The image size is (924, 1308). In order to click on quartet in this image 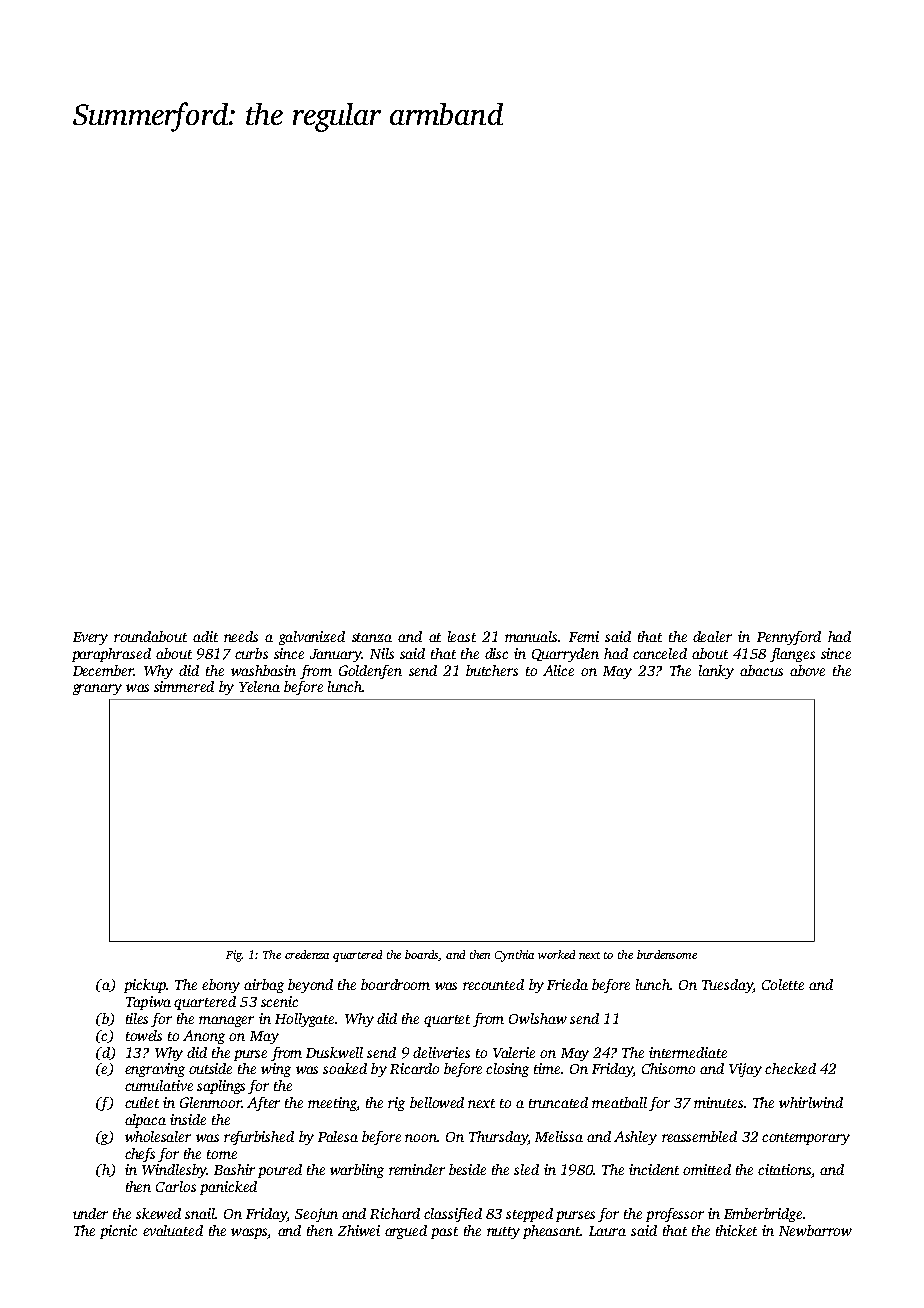, I will do `click(447, 1021)`.
